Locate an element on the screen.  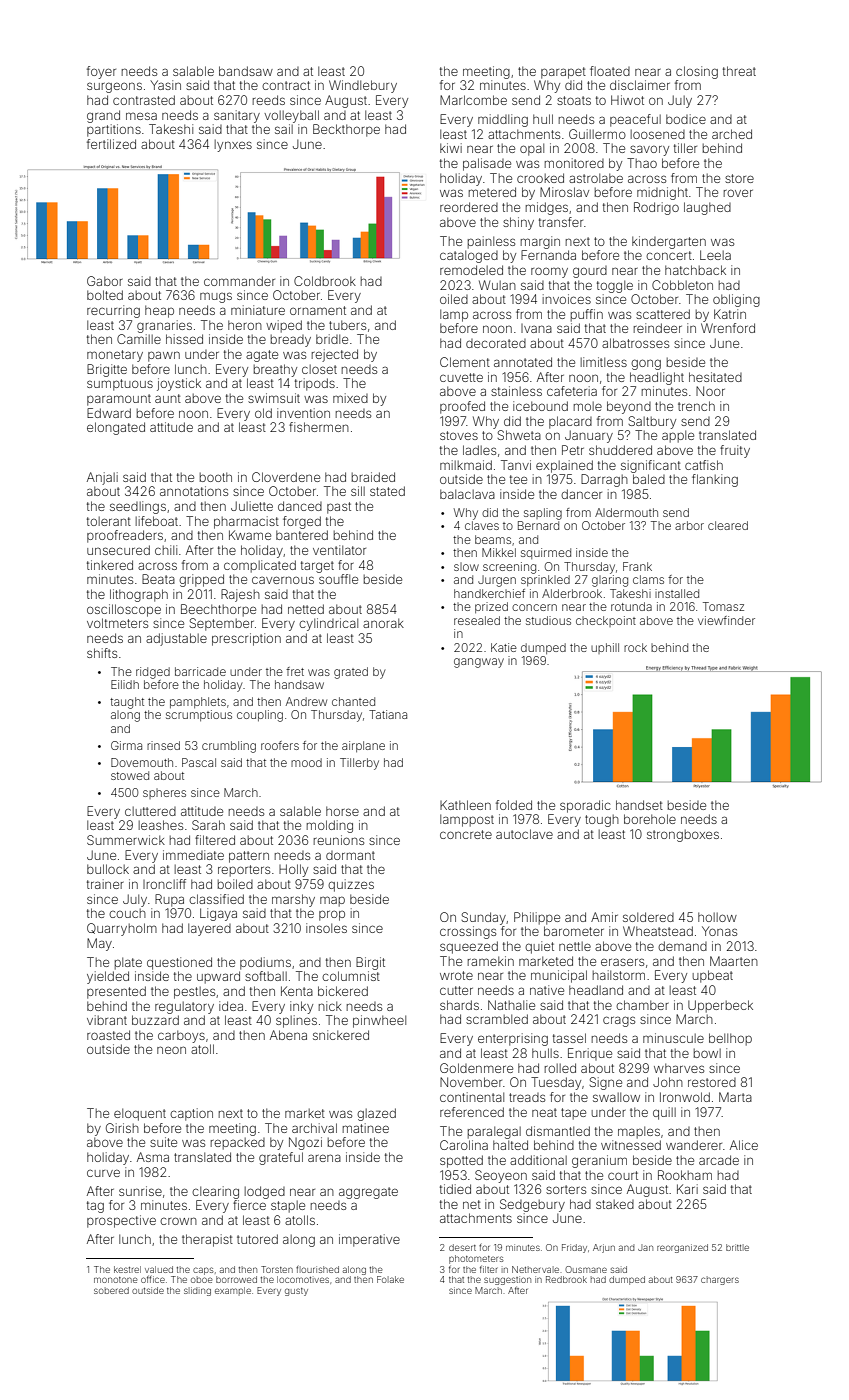
lifeboat is located at coordinates (157, 521).
